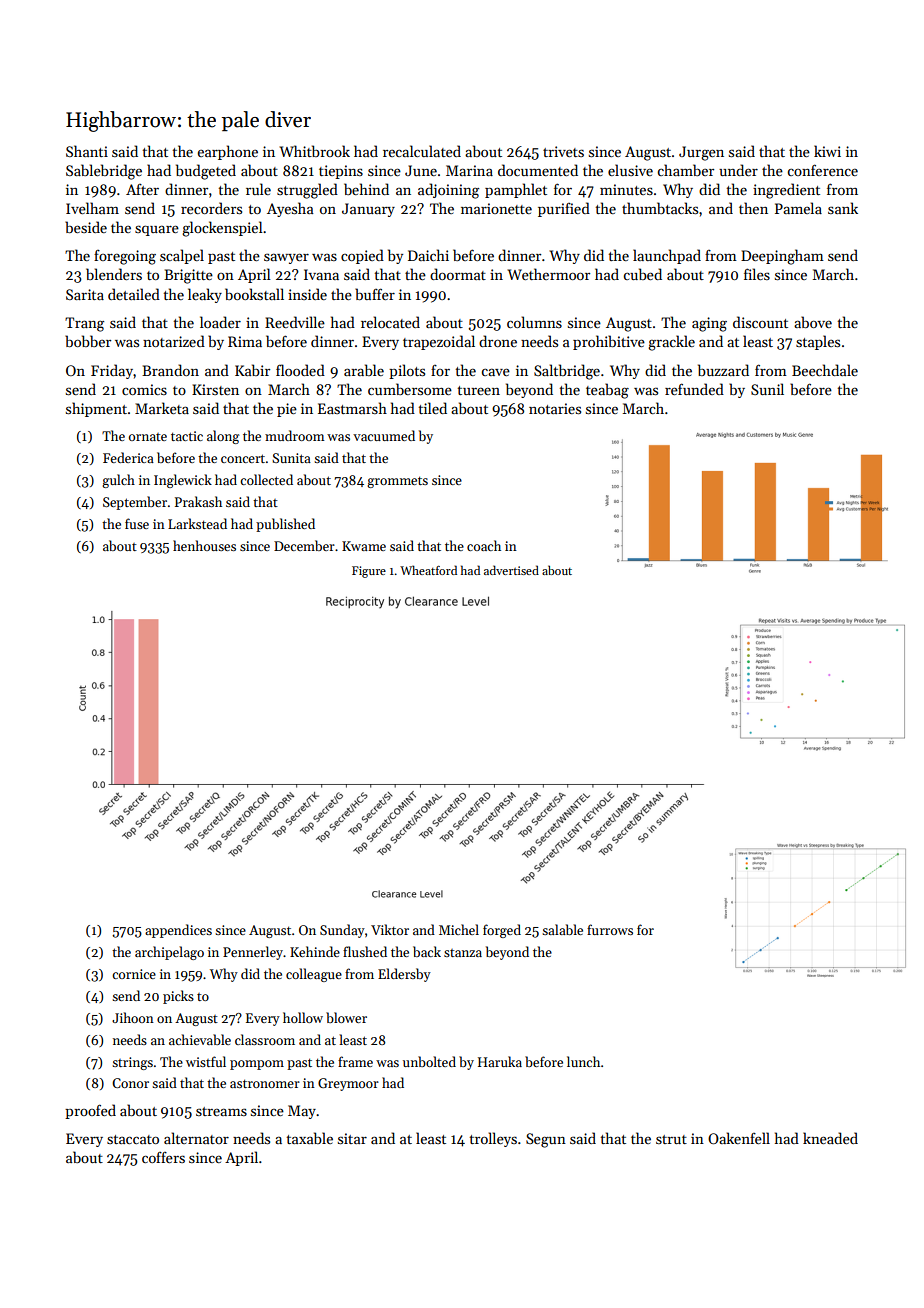  Describe the element at coordinates (163, 1157) in the page. I see `coffers` at that location.
